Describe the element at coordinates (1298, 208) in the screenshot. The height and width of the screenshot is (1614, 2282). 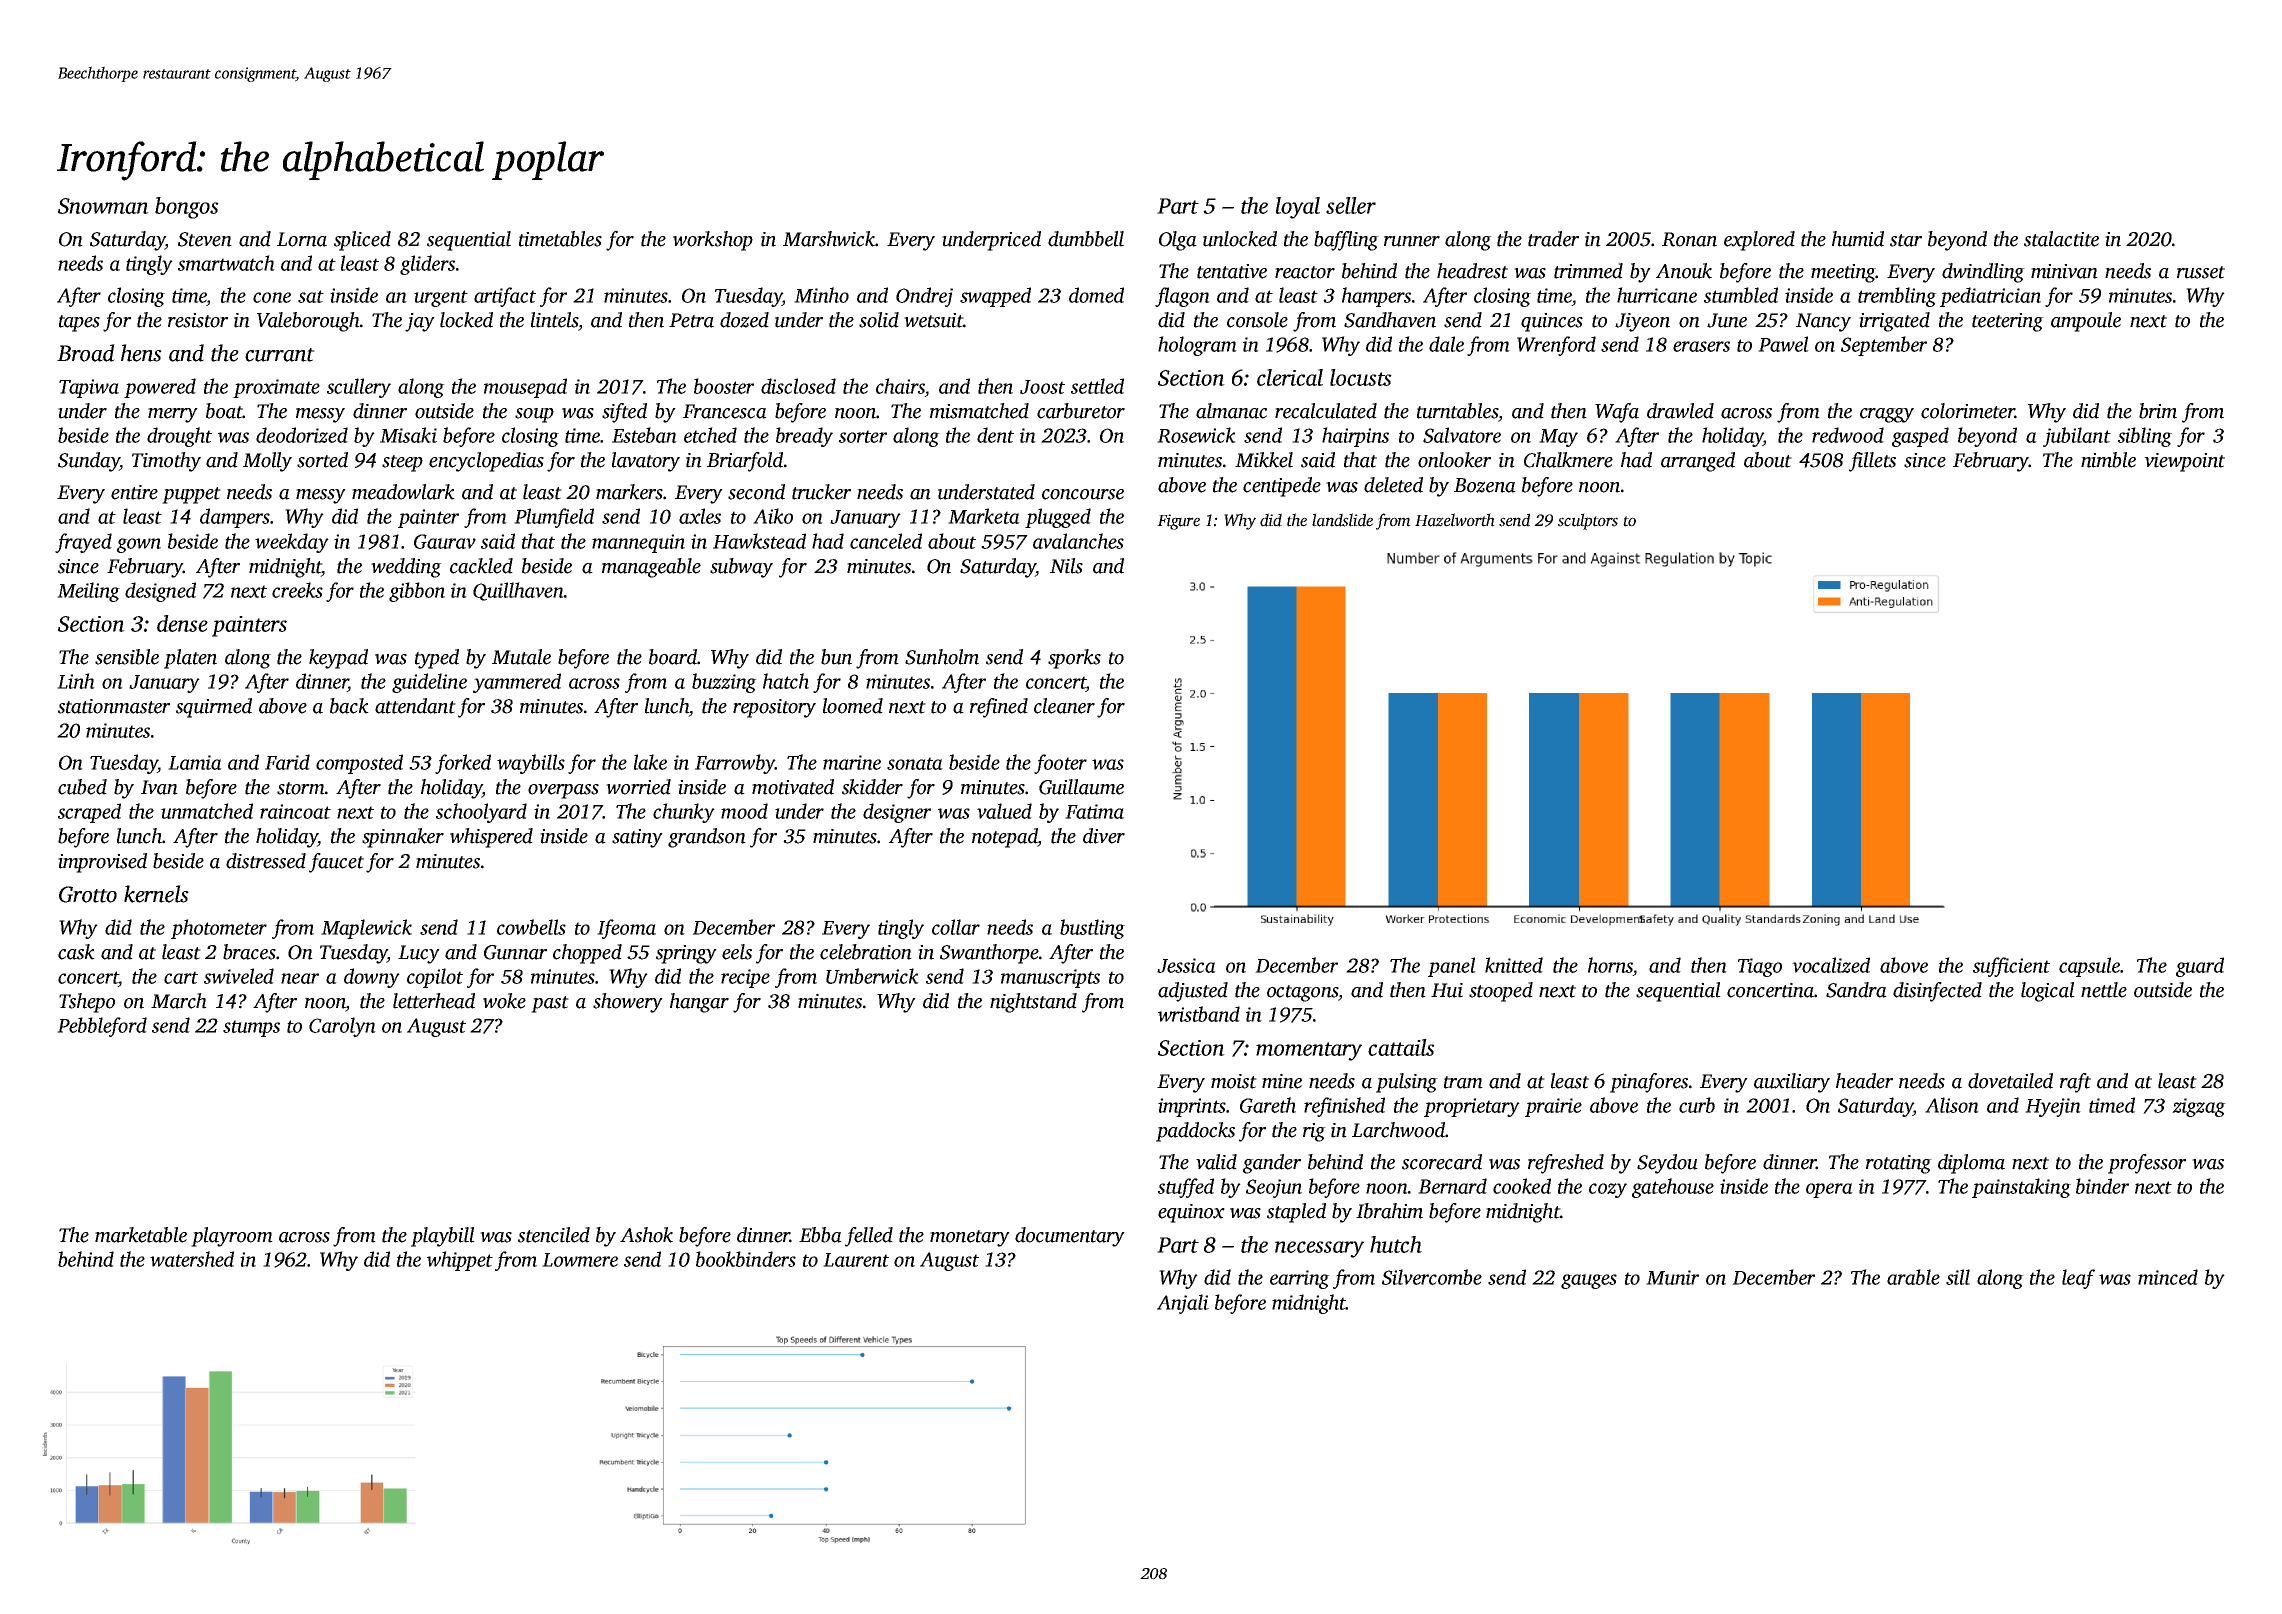
I see `loyal` at that location.
